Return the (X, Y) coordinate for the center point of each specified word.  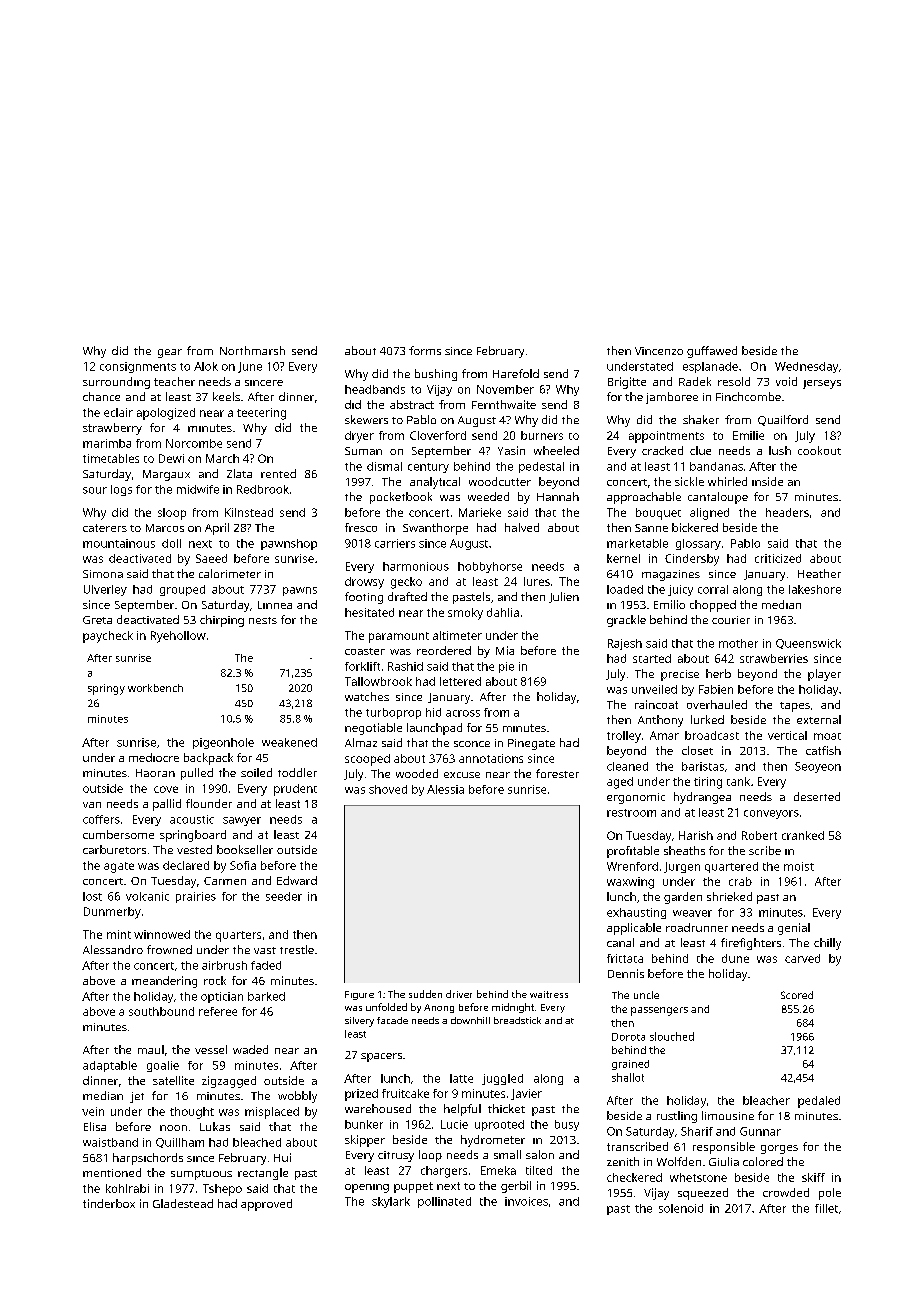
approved (266, 1205)
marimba (107, 443)
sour (95, 490)
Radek (695, 381)
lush (780, 450)
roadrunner (697, 927)
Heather (819, 573)
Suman (363, 451)
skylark (391, 1202)
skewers (366, 419)
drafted (407, 596)
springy (106, 689)
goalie (163, 1066)
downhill (470, 1020)
